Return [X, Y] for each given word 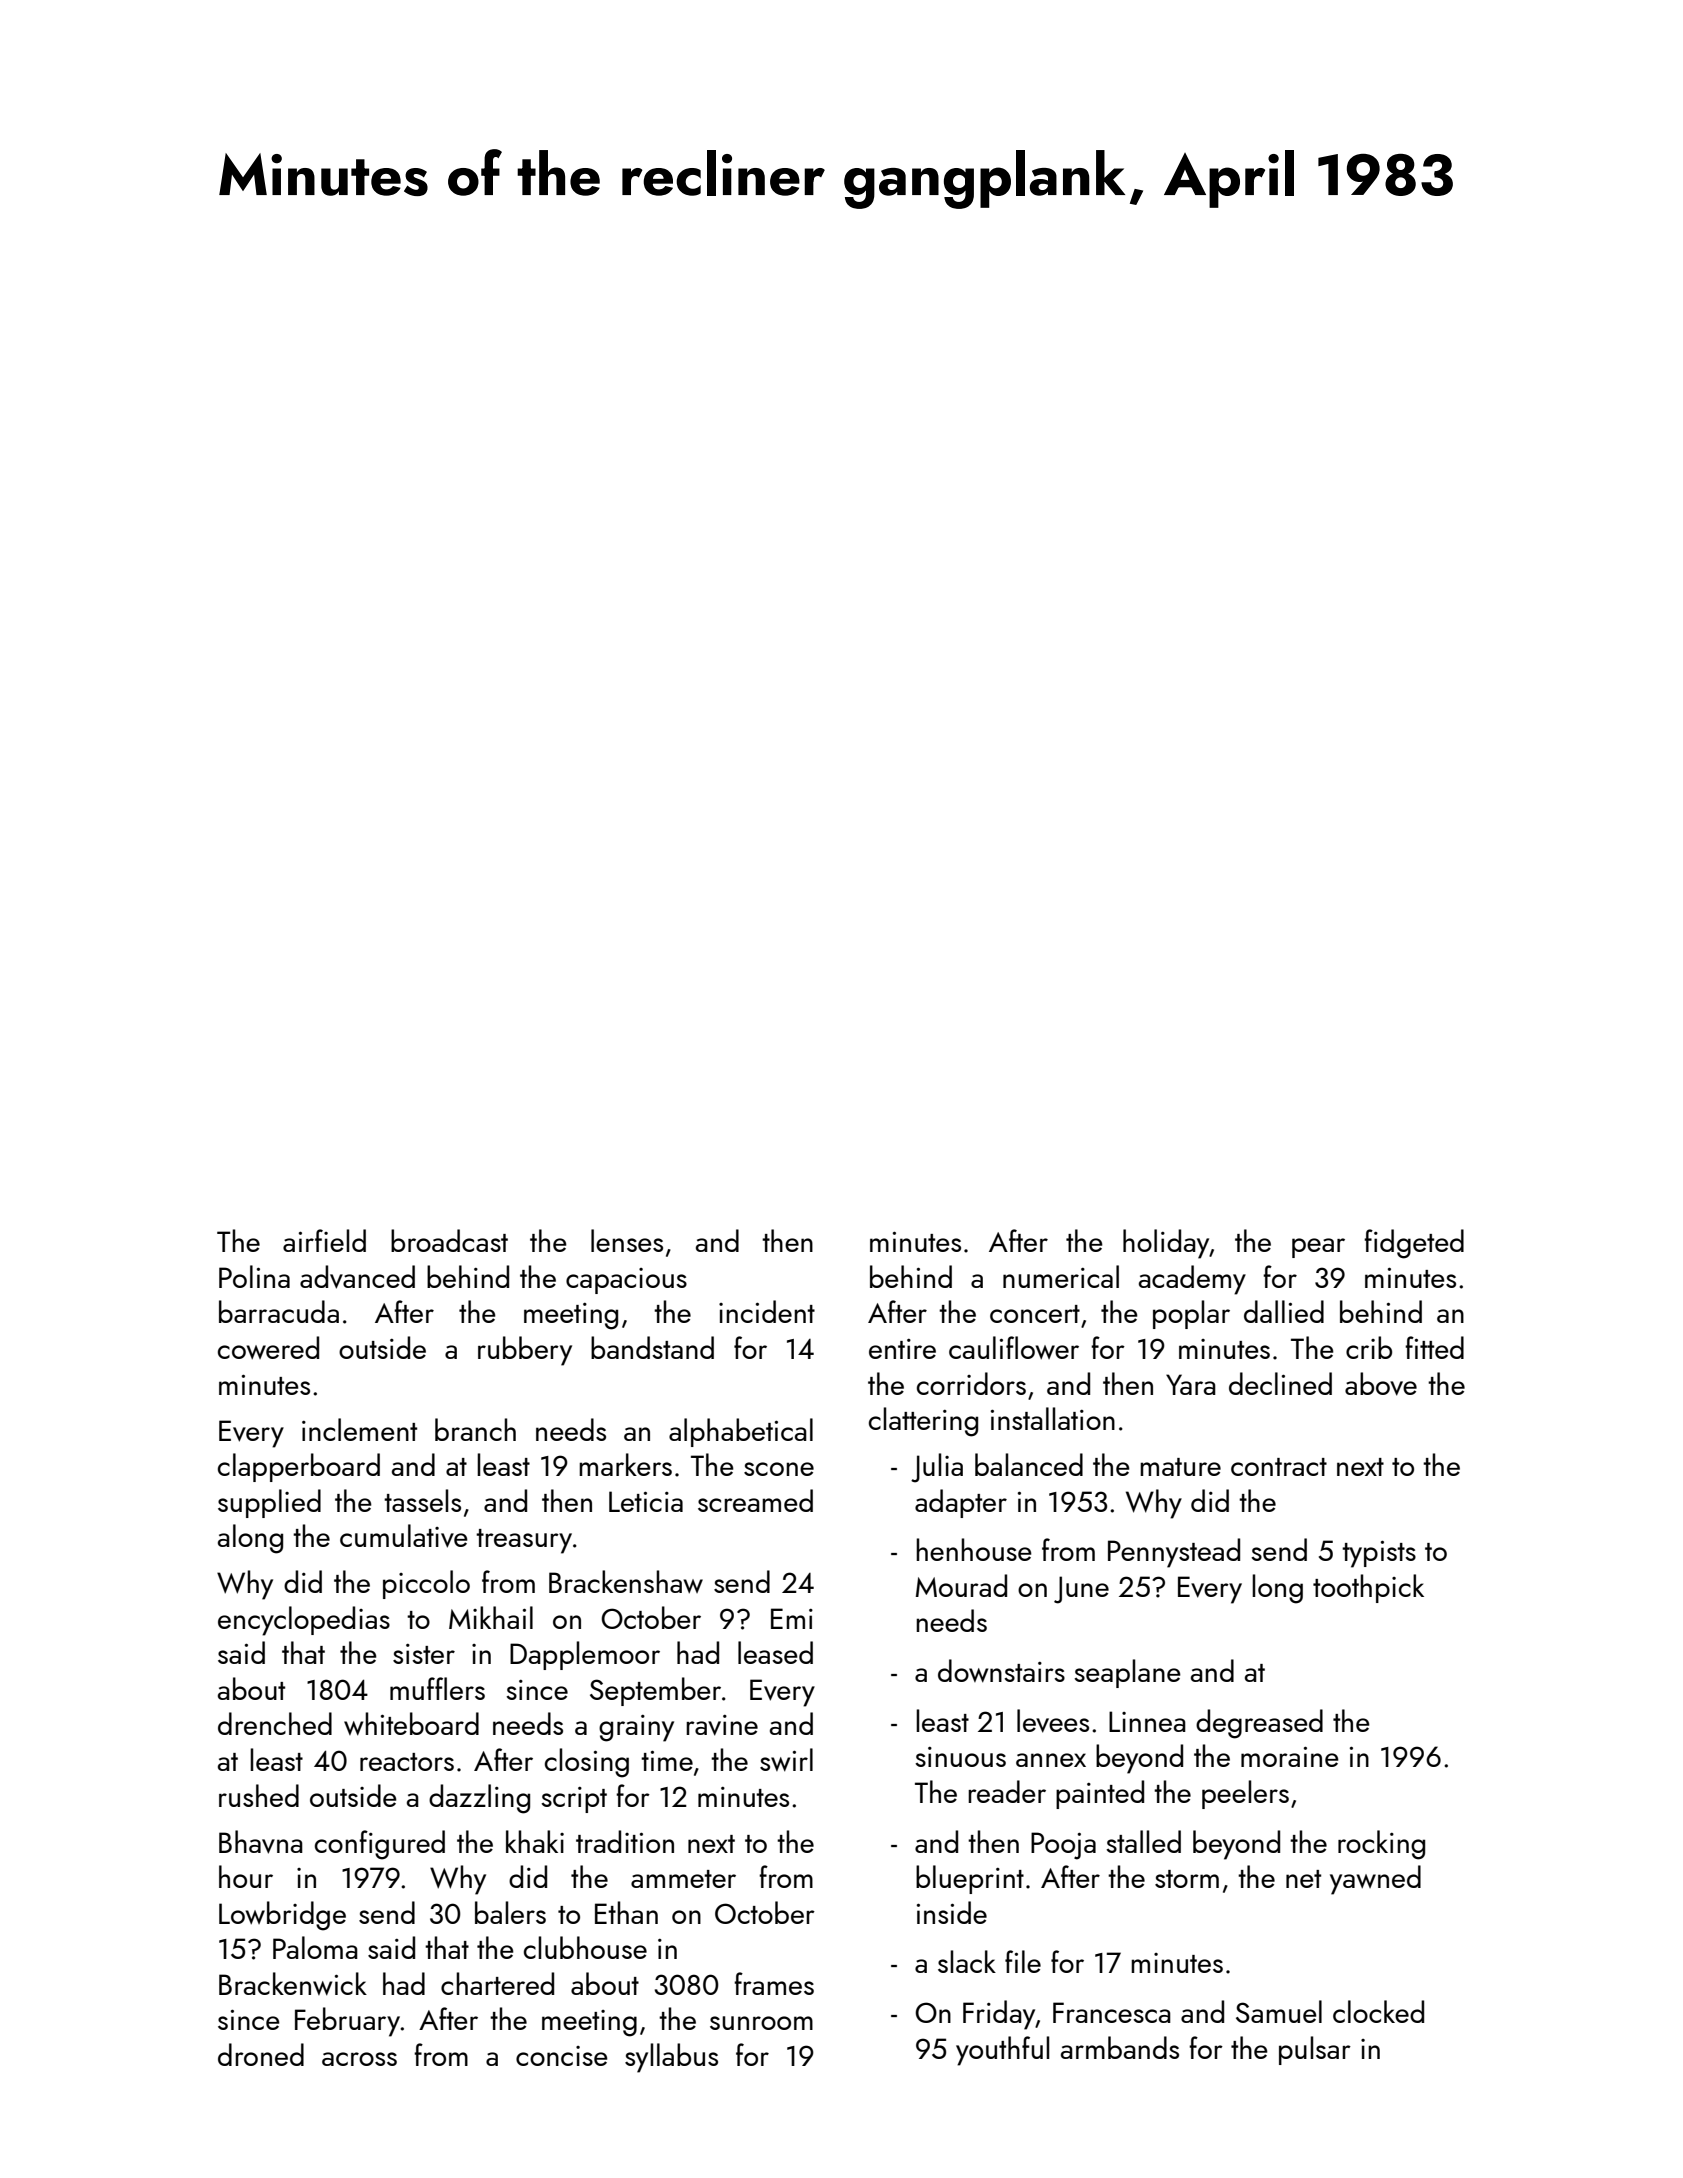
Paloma [315, 1947]
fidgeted [1414, 1244]
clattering [923, 1422]
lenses [627, 1240]
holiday [1166, 1244]
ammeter [683, 1879]
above [1381, 1384]
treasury [524, 1541]
